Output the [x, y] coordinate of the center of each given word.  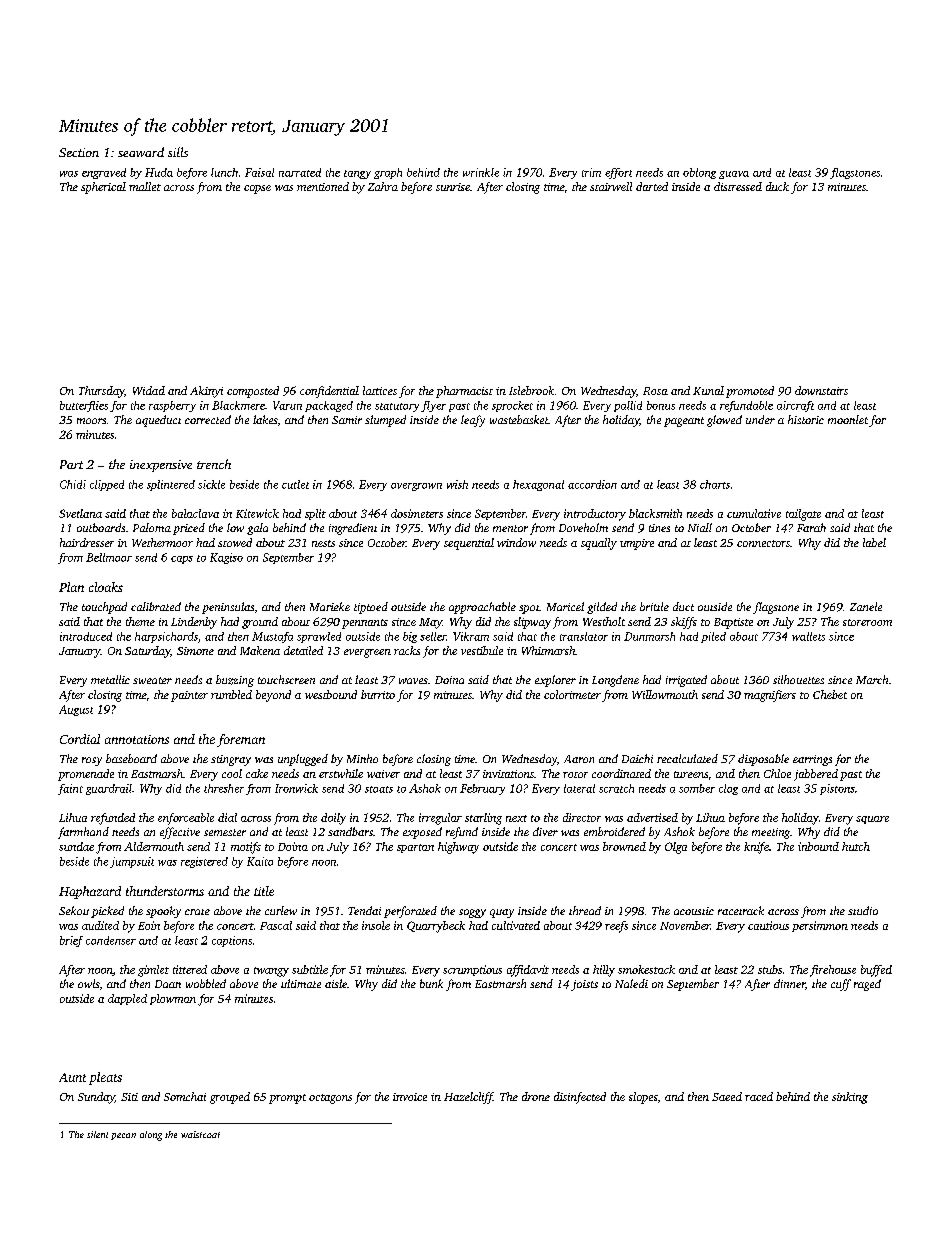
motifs [246, 848]
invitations [508, 774]
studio [863, 910]
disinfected [580, 1098]
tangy [357, 174]
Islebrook [531, 390]
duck [777, 186]
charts [715, 484]
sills [178, 152]
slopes [643, 1098]
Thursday [101, 392]
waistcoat [200, 1134]
